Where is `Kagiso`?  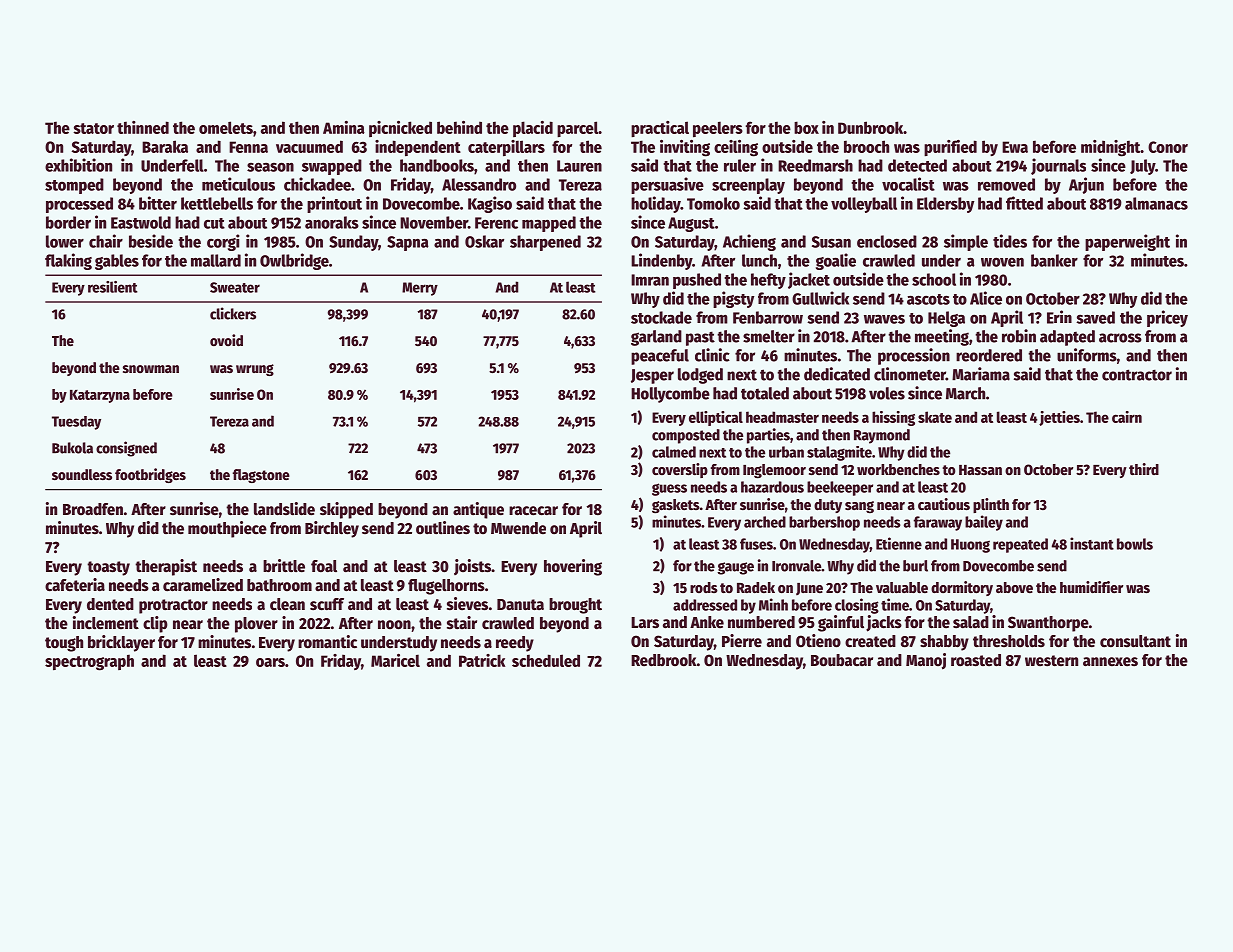
Kagiso is located at coordinates (490, 204).
